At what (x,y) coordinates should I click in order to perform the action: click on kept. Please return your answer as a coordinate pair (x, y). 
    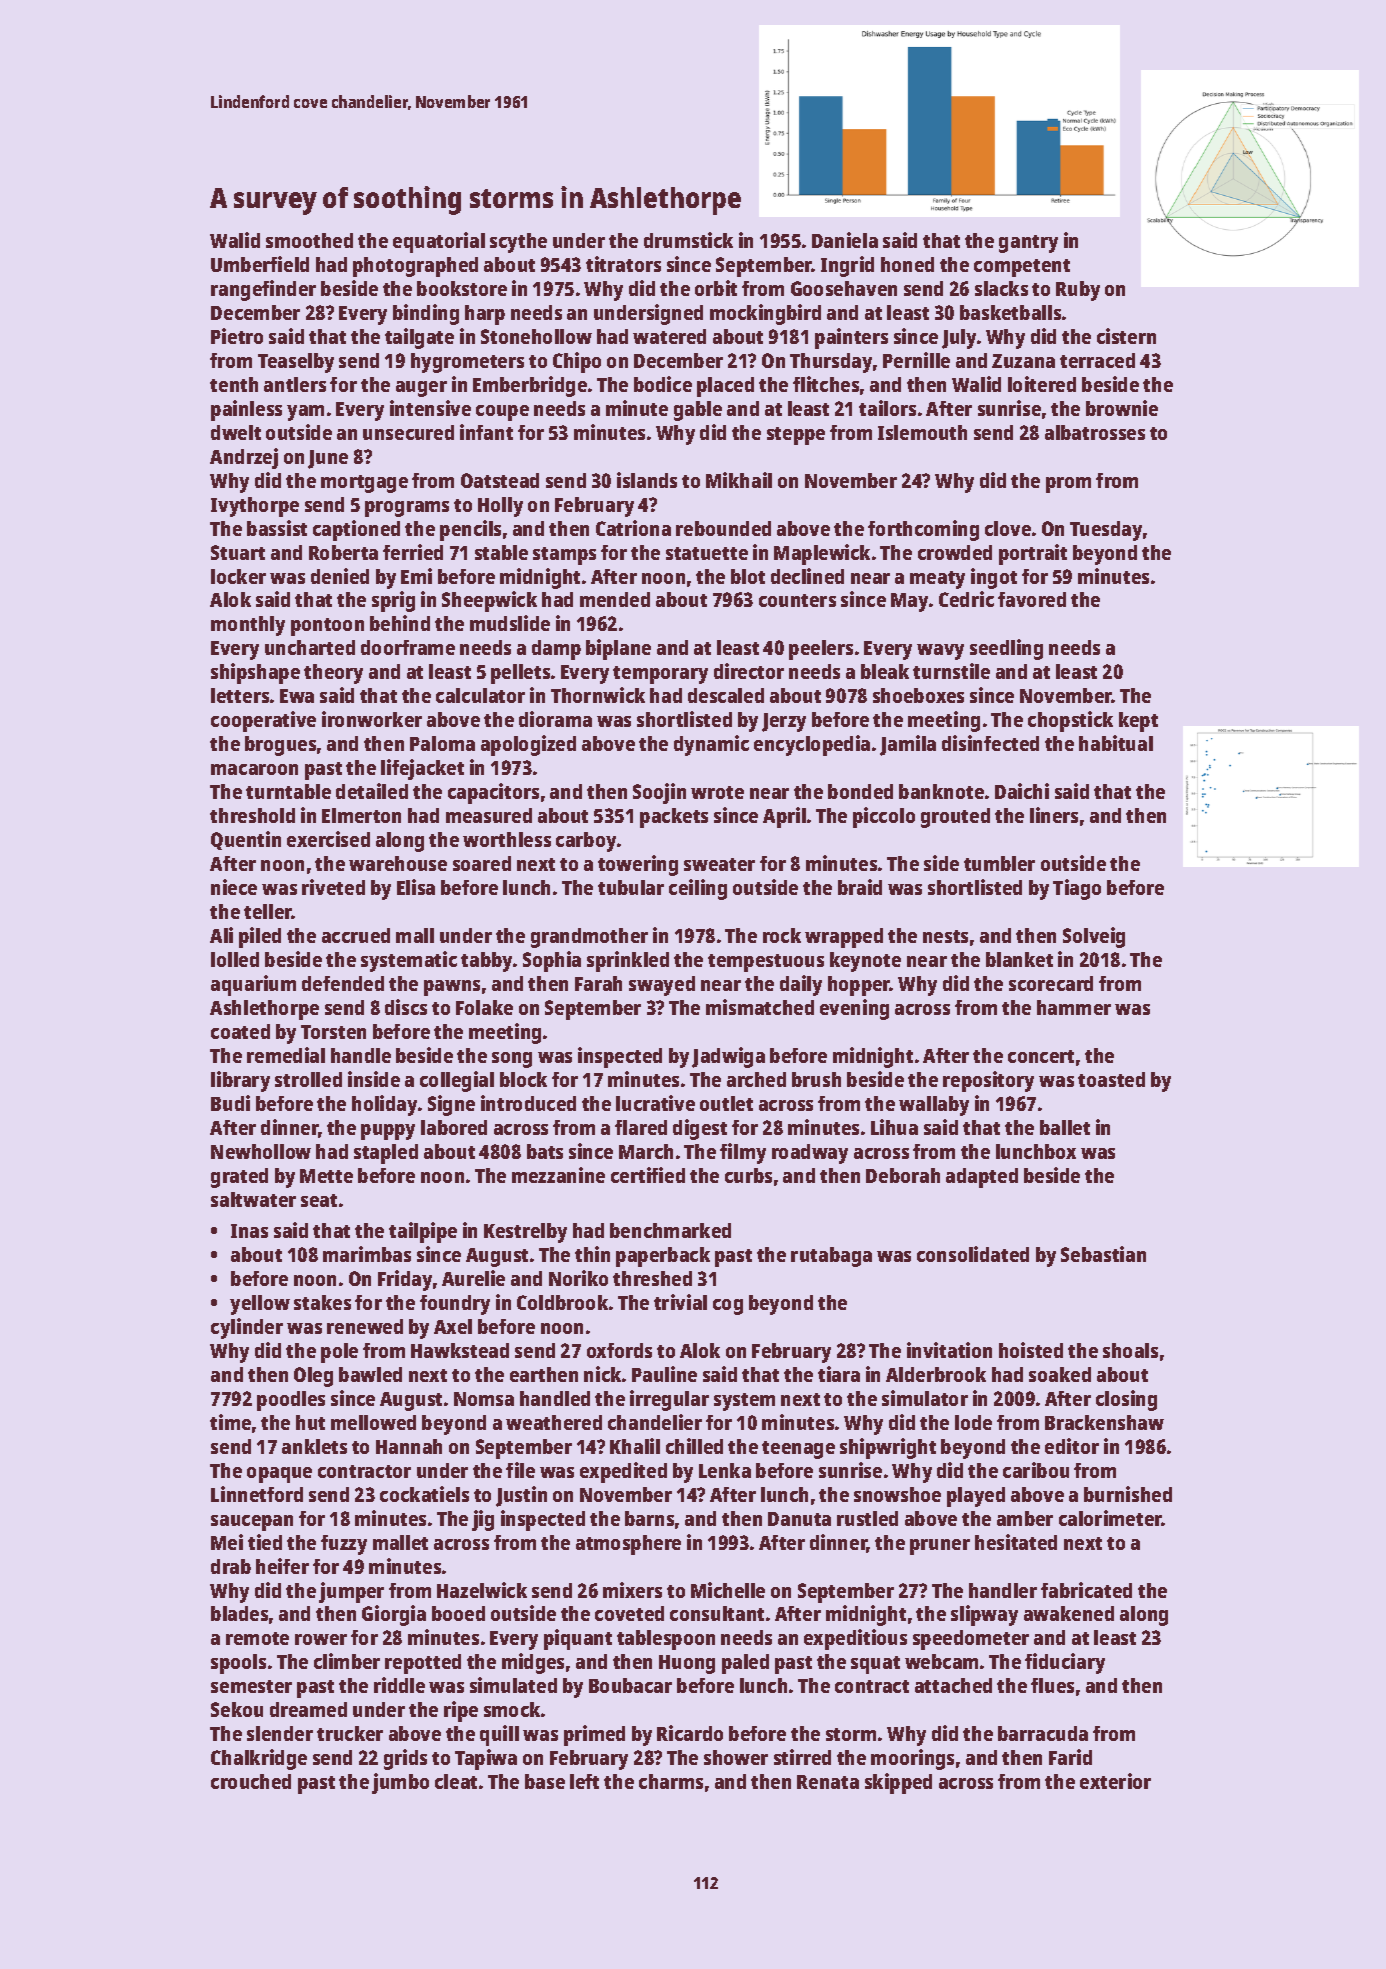
    Looking at the image, I should click on (1138, 722).
